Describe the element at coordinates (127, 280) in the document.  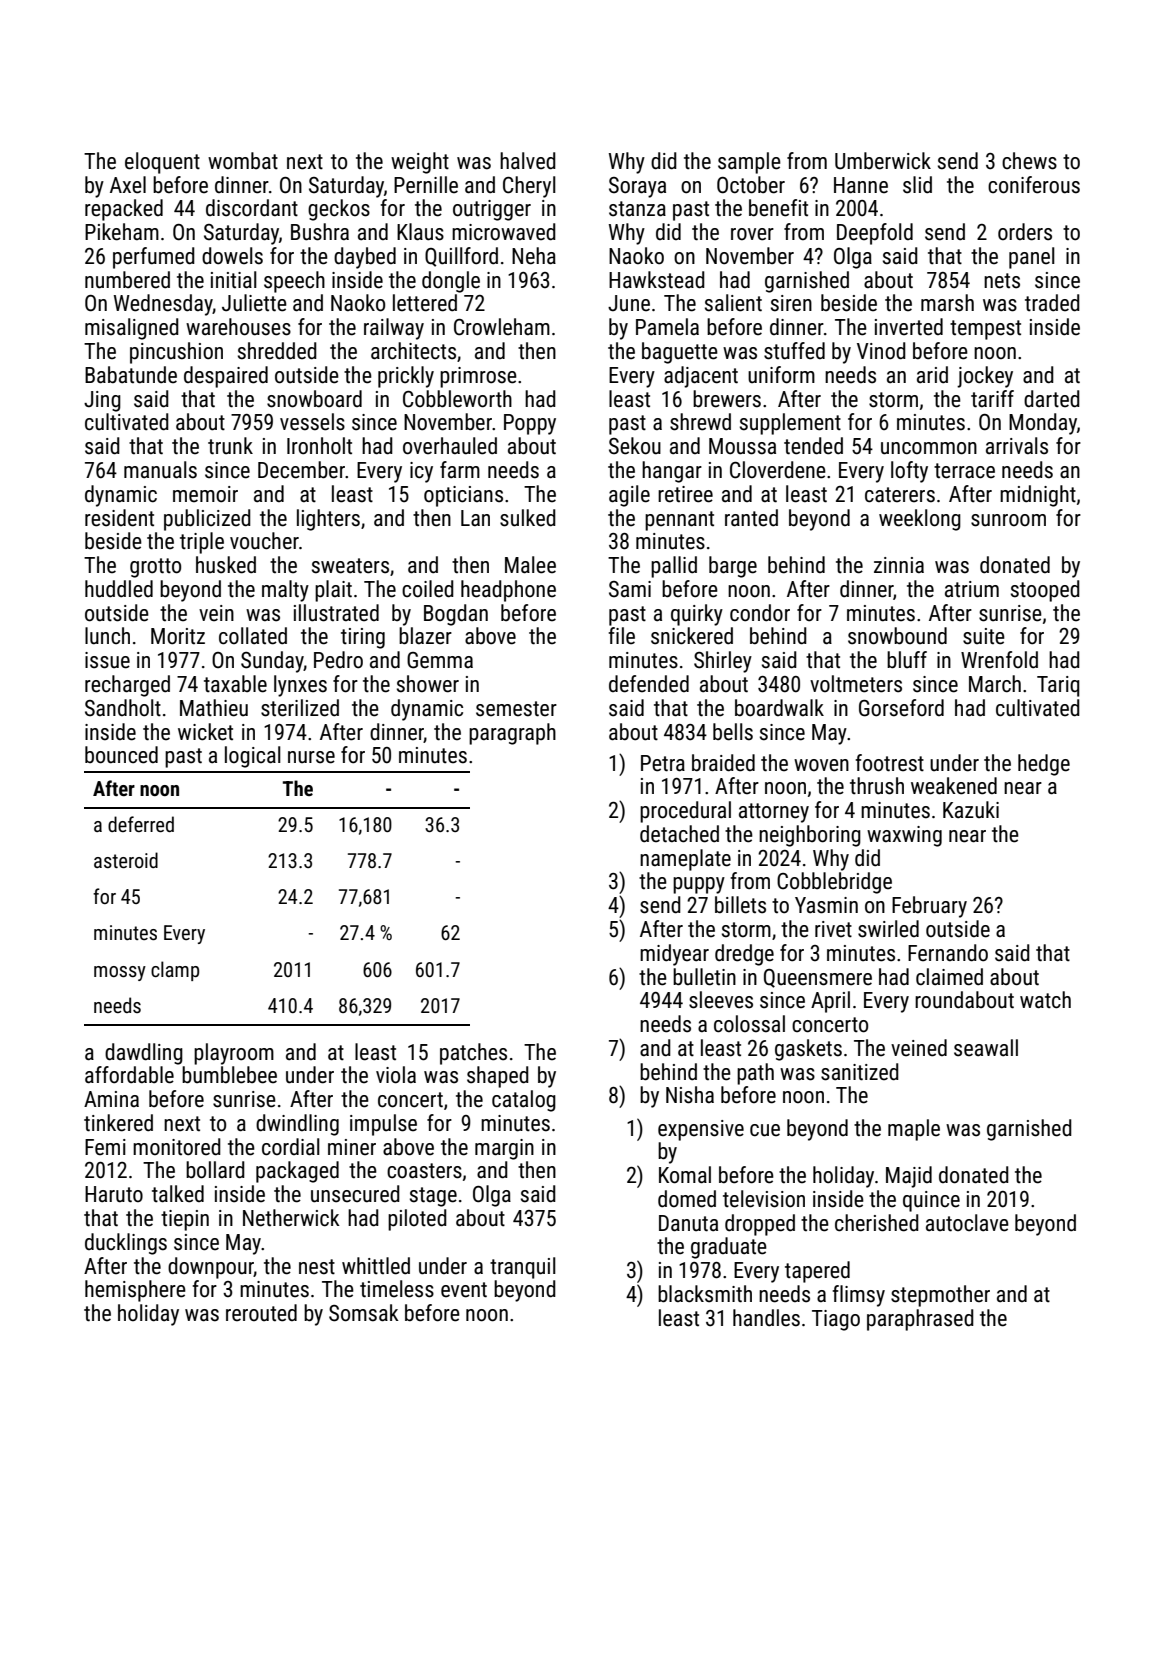
I see `numbered` at that location.
